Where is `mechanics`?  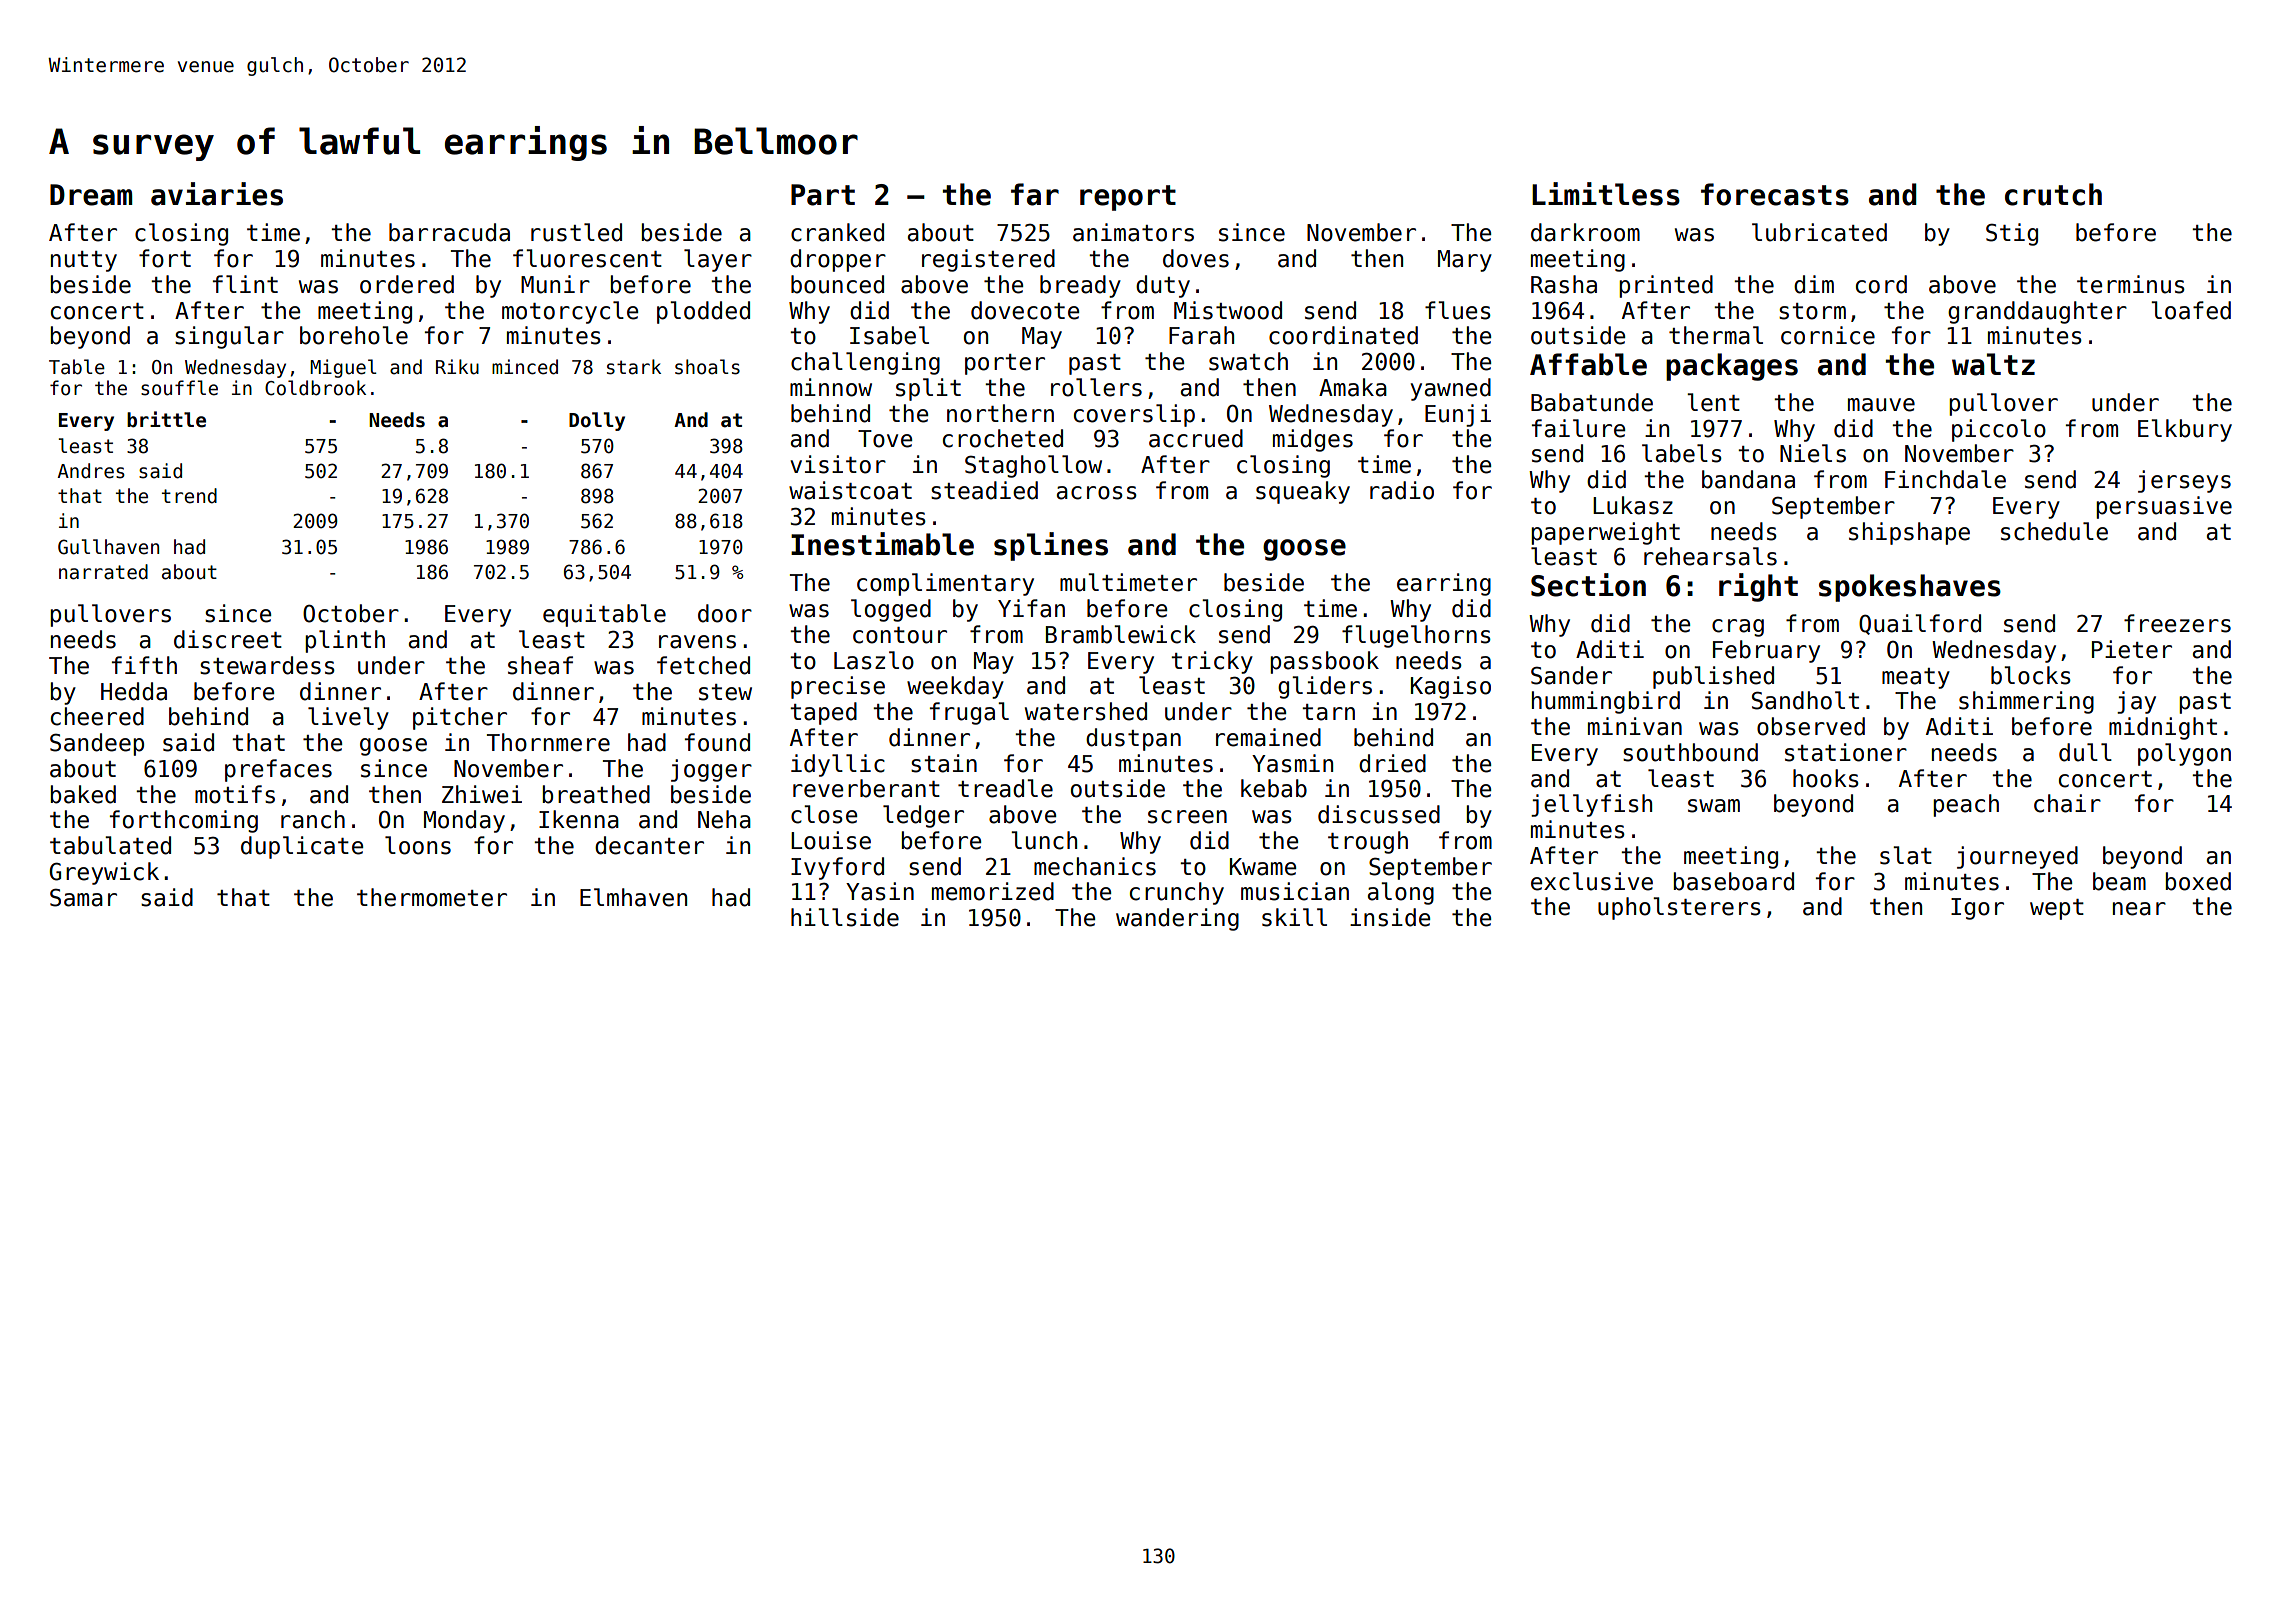 mechanics is located at coordinates (1095, 866).
